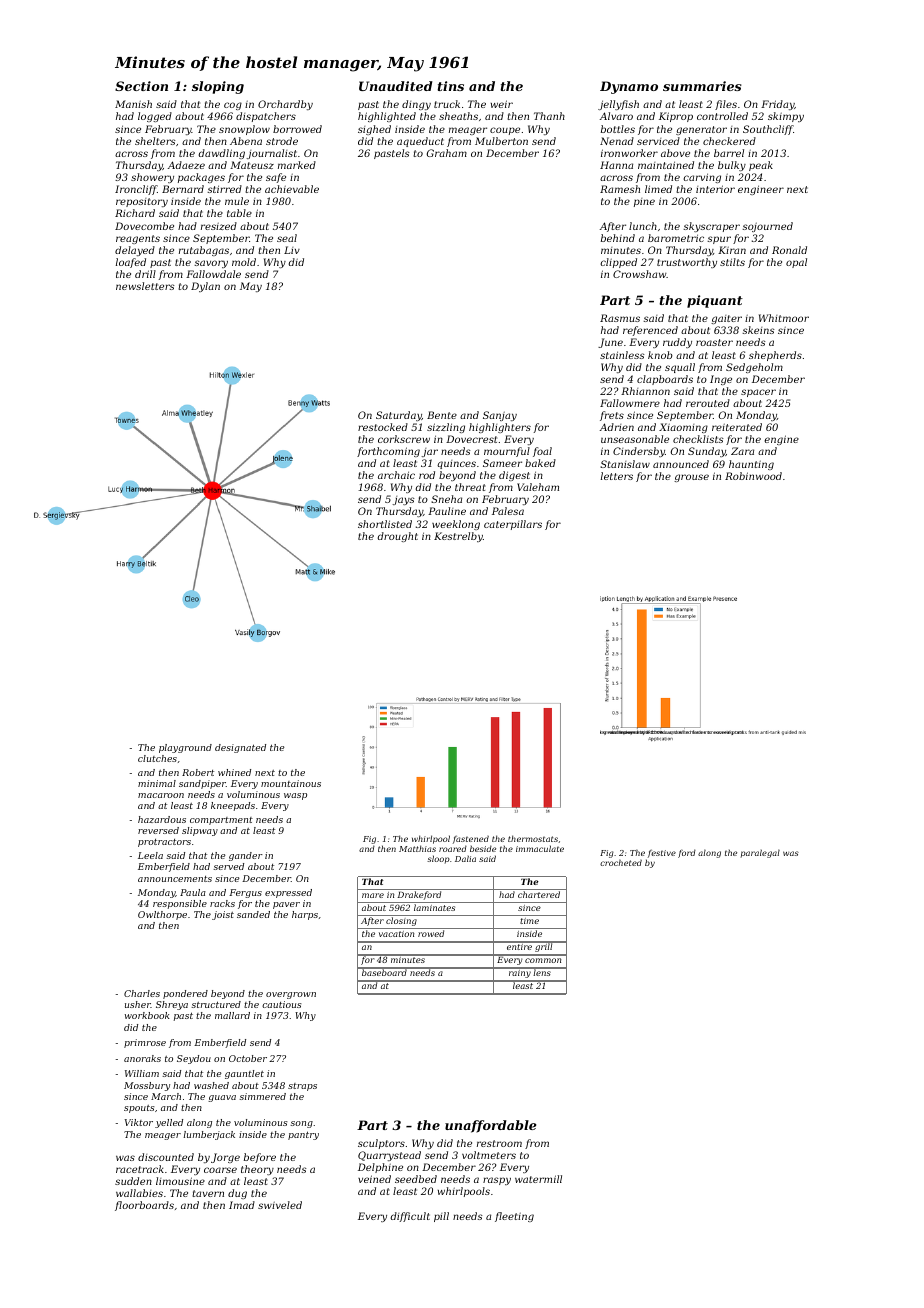 The height and width of the page is (1308, 924). I want to click on paralegal, so click(760, 853).
